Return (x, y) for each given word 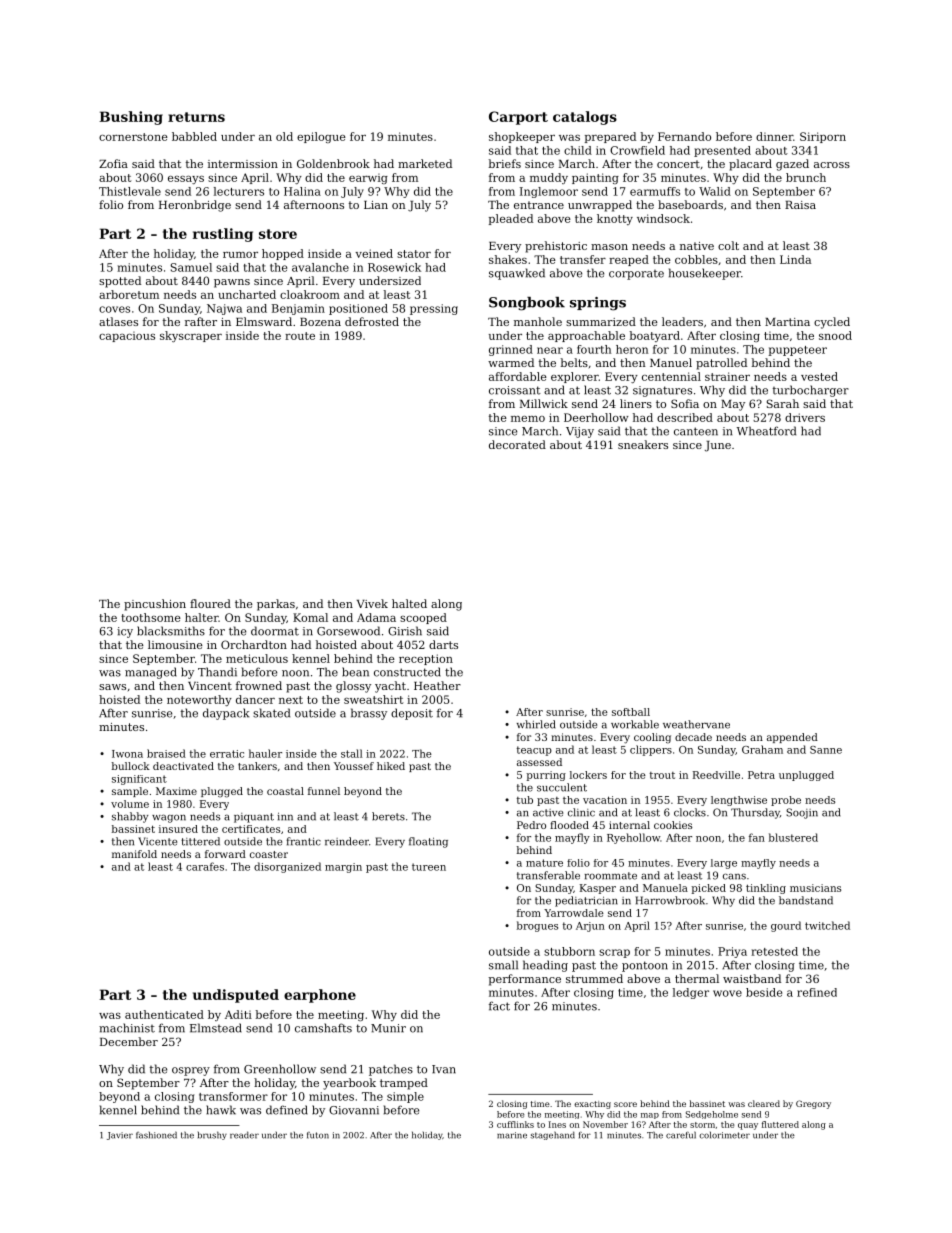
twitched (827, 925)
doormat (275, 631)
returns (196, 117)
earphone (320, 996)
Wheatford (766, 431)
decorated (517, 444)
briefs (505, 163)
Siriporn (823, 137)
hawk (221, 1110)
